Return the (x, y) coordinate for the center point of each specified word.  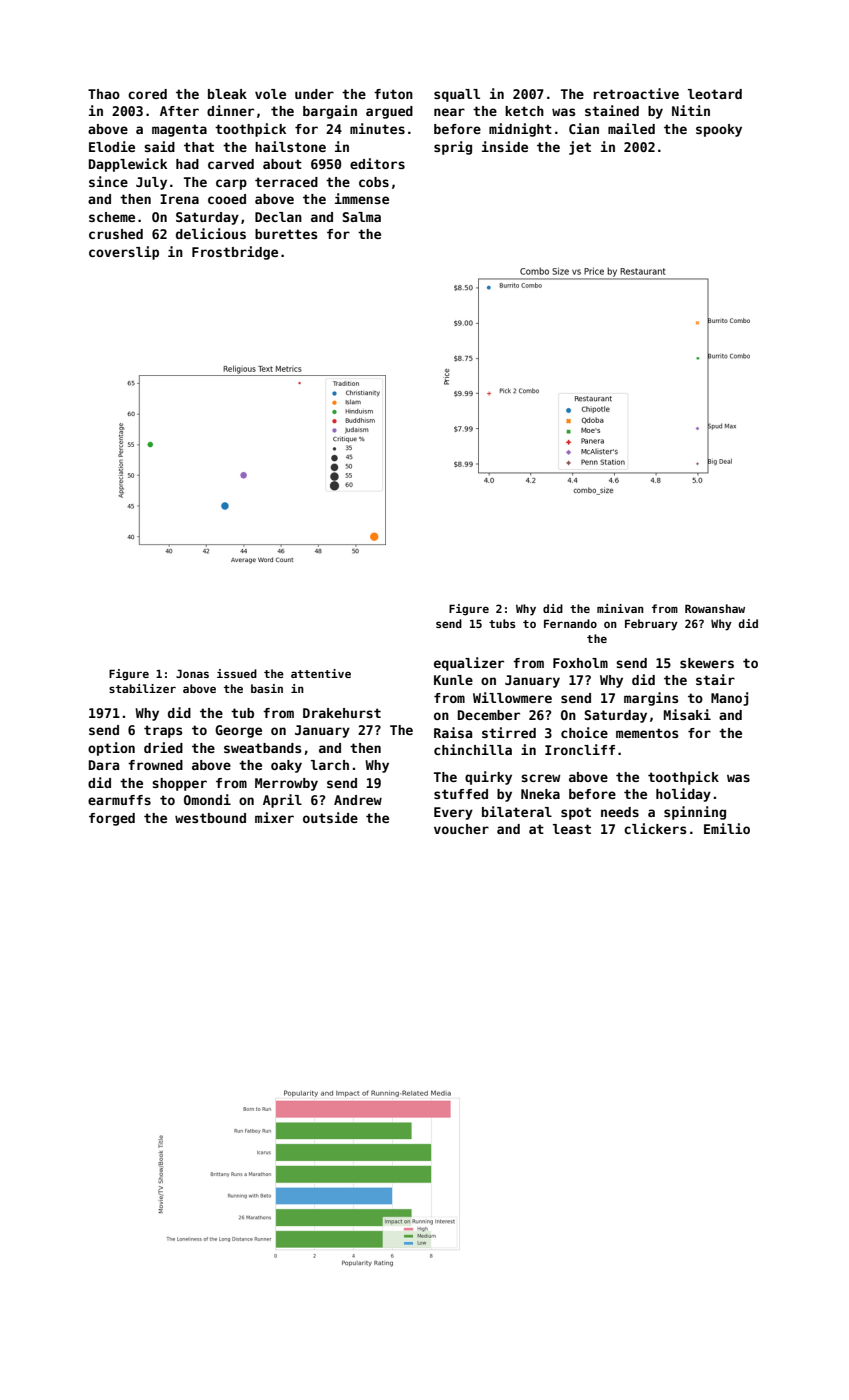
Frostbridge (235, 253)
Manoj (729, 699)
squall (457, 95)
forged (112, 819)
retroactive (636, 93)
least (572, 829)
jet (580, 148)
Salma (362, 217)
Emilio (727, 828)
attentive (321, 673)
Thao (104, 94)
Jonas (192, 673)
